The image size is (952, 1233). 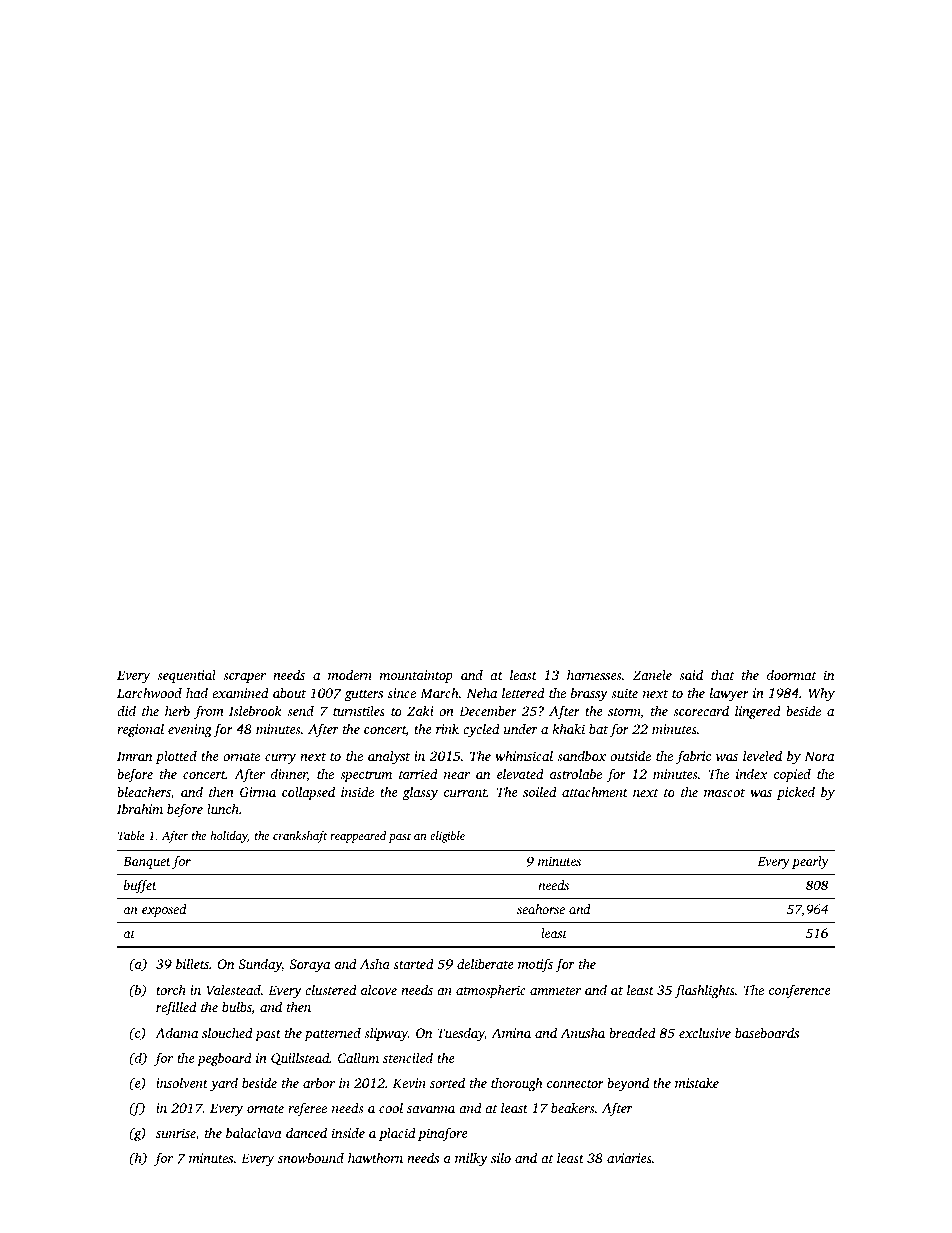 I want to click on aviaries, so click(x=629, y=1158).
